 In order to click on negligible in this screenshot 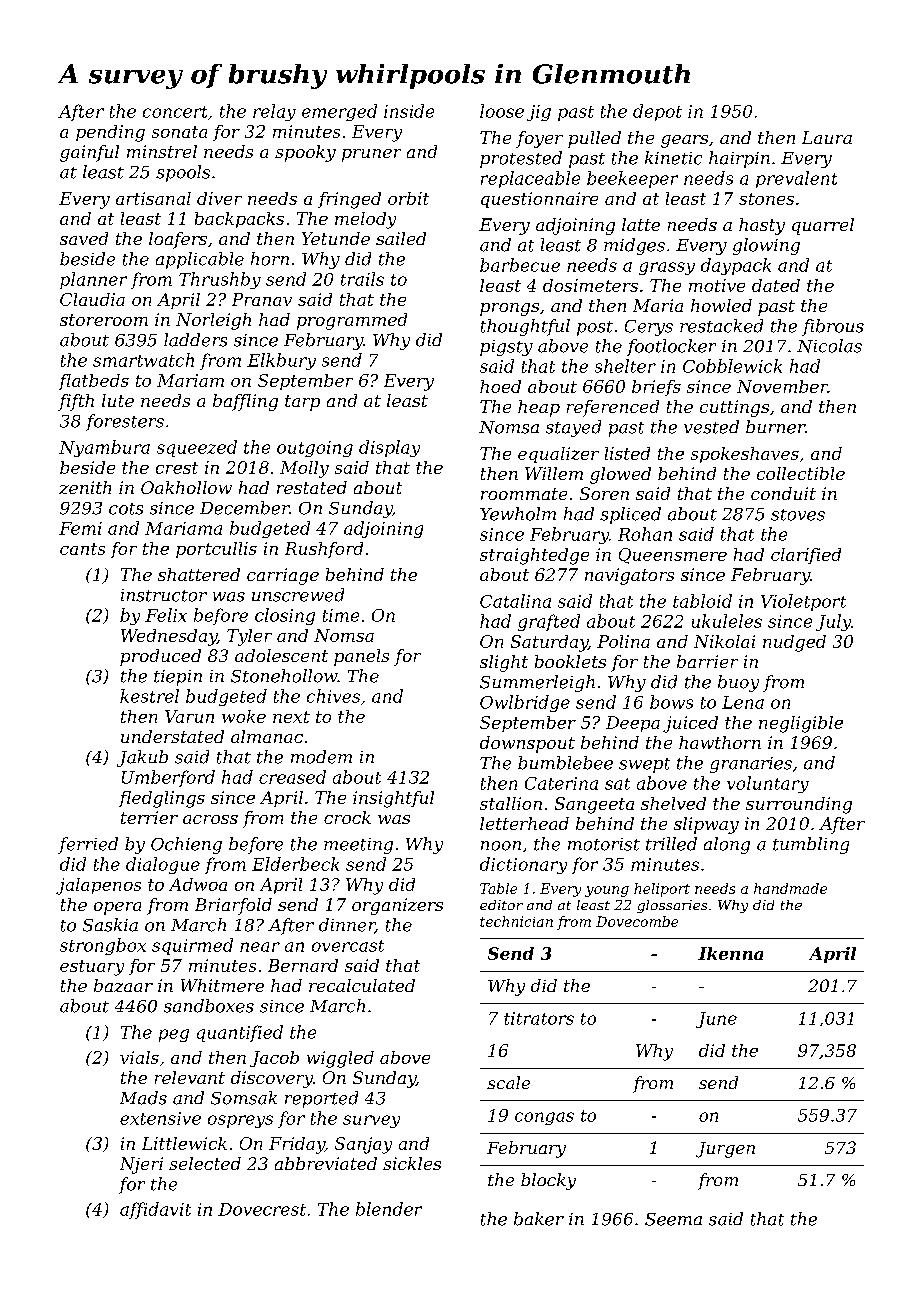, I will do `click(801, 724)`.
